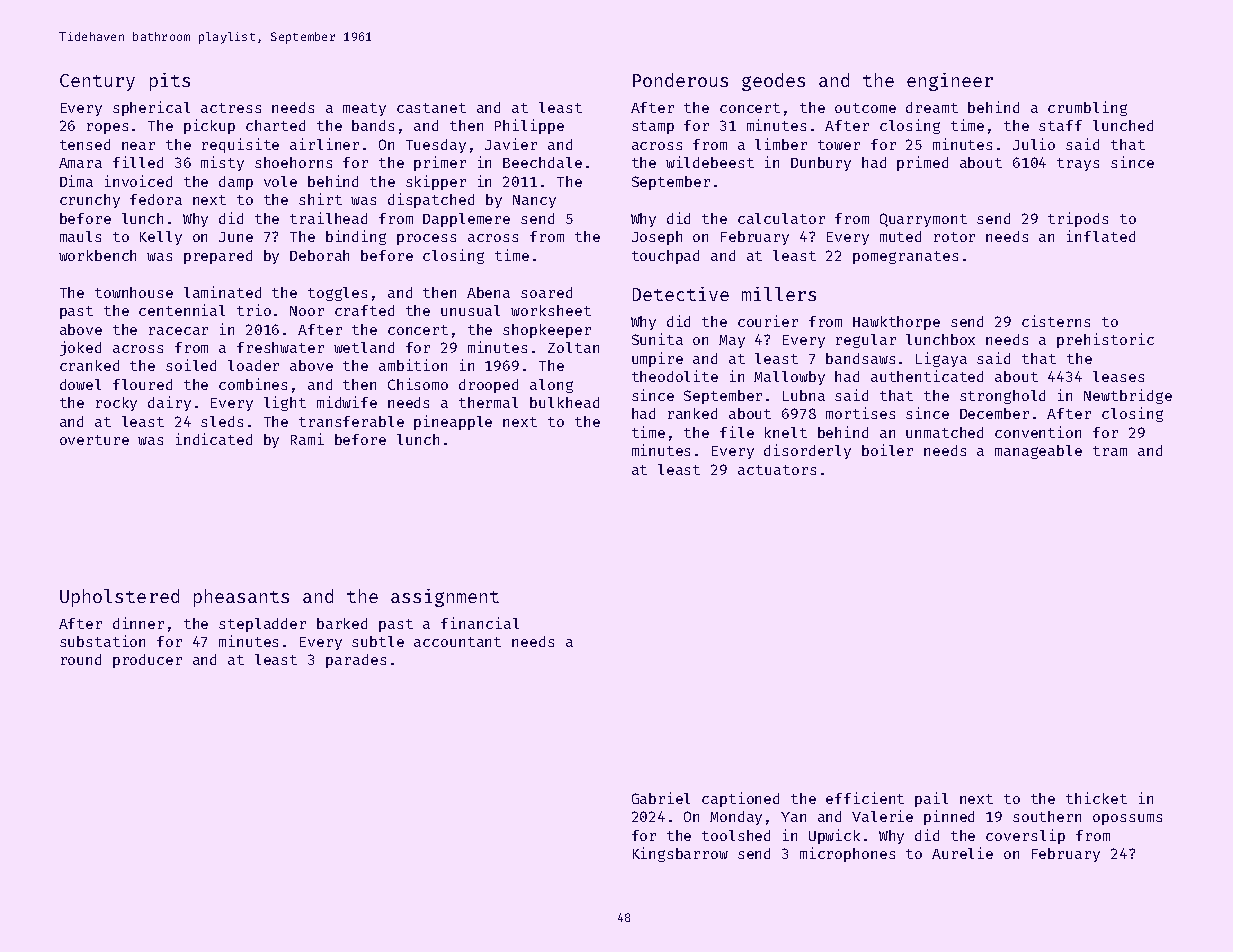 The image size is (1233, 952). Describe the element at coordinates (445, 598) in the screenshot. I see `assignment` at that location.
